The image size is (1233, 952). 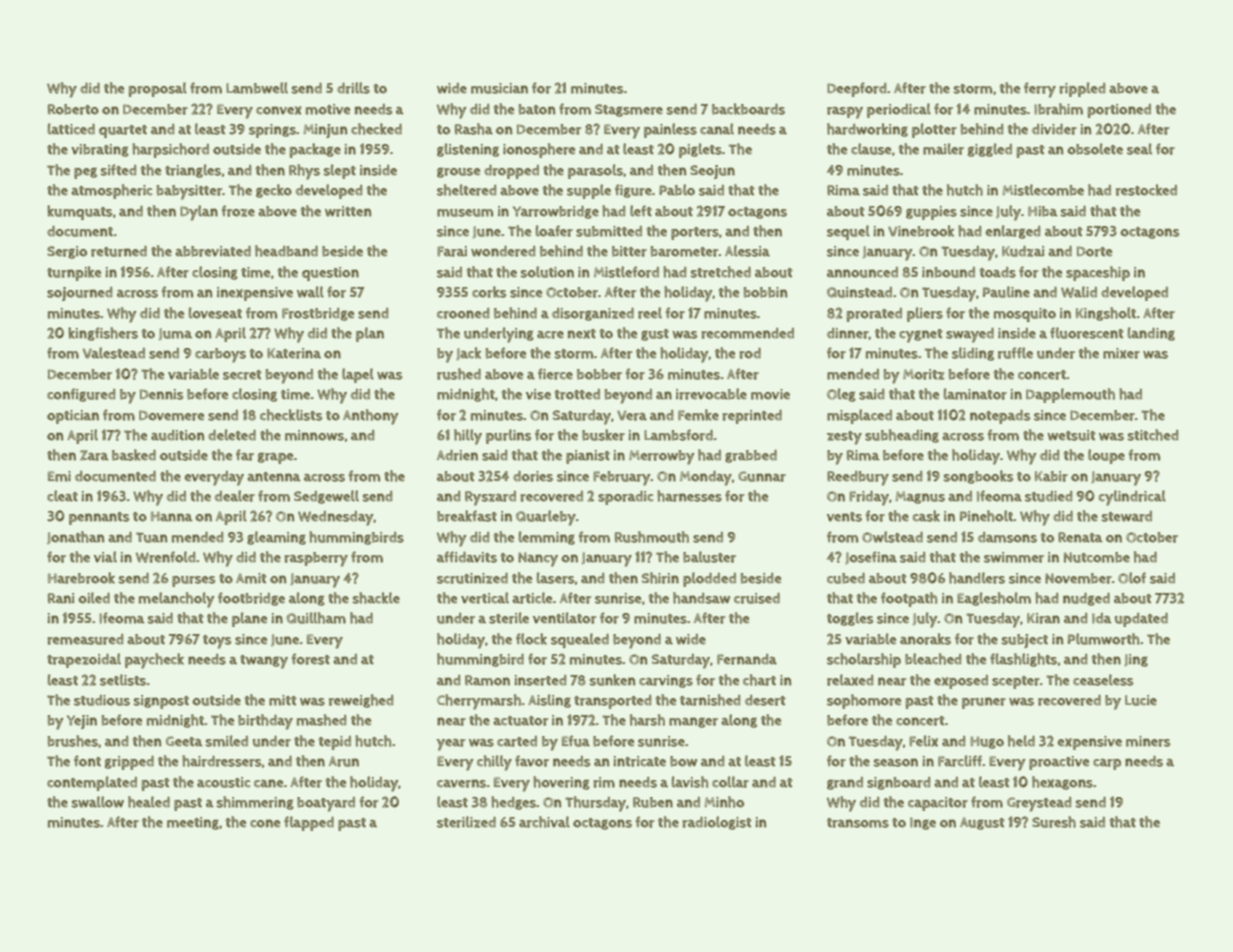 I want to click on proposal, so click(x=158, y=89).
